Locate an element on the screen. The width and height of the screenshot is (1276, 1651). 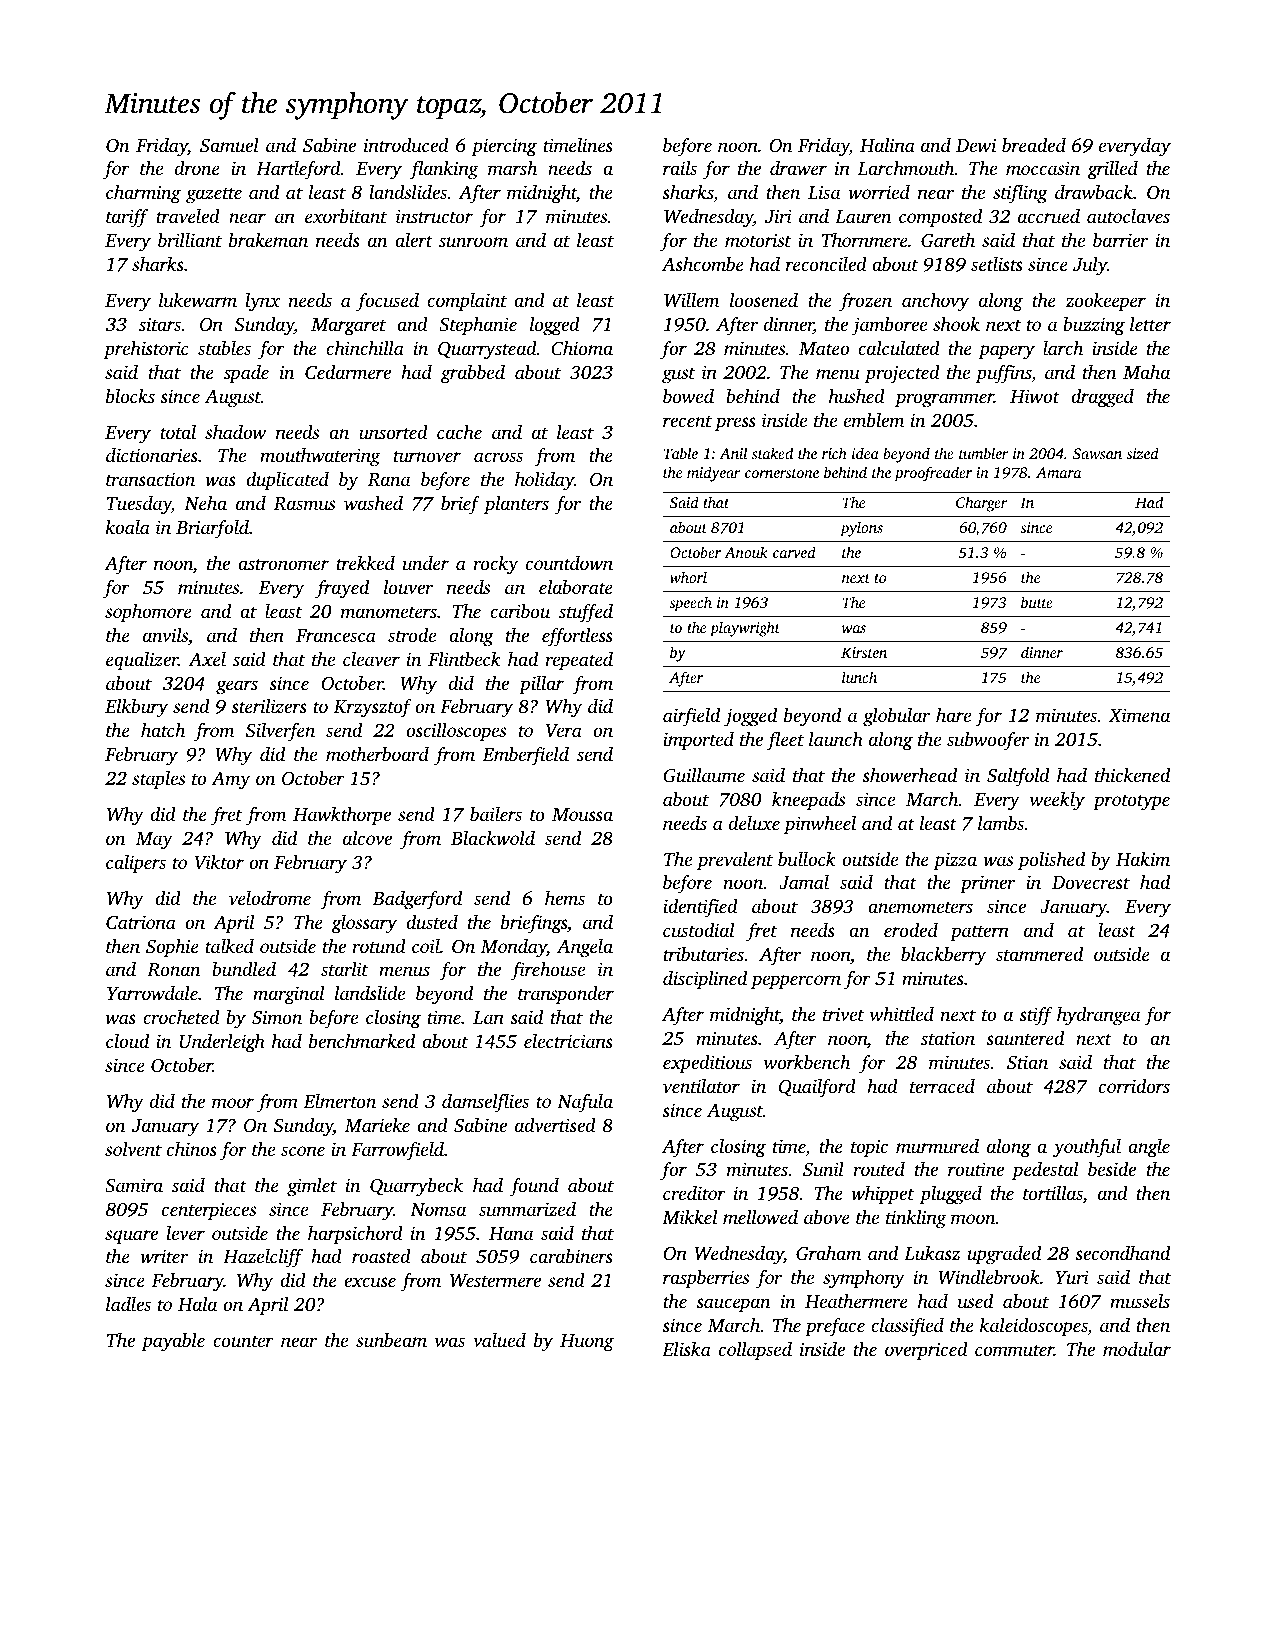
carabiners is located at coordinates (571, 1256).
